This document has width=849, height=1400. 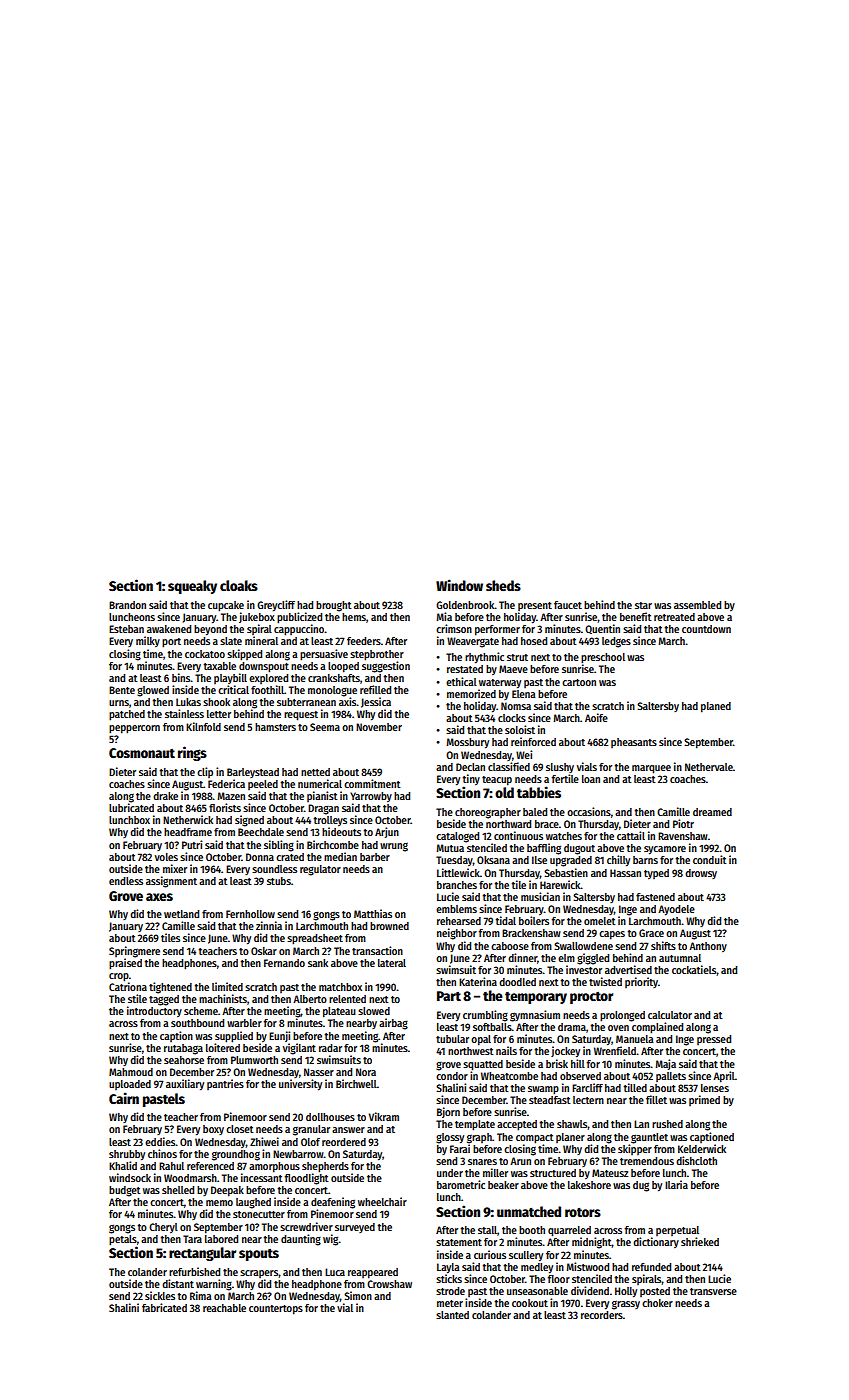 What do you see at coordinates (334, 606) in the document?
I see `brought` at bounding box center [334, 606].
